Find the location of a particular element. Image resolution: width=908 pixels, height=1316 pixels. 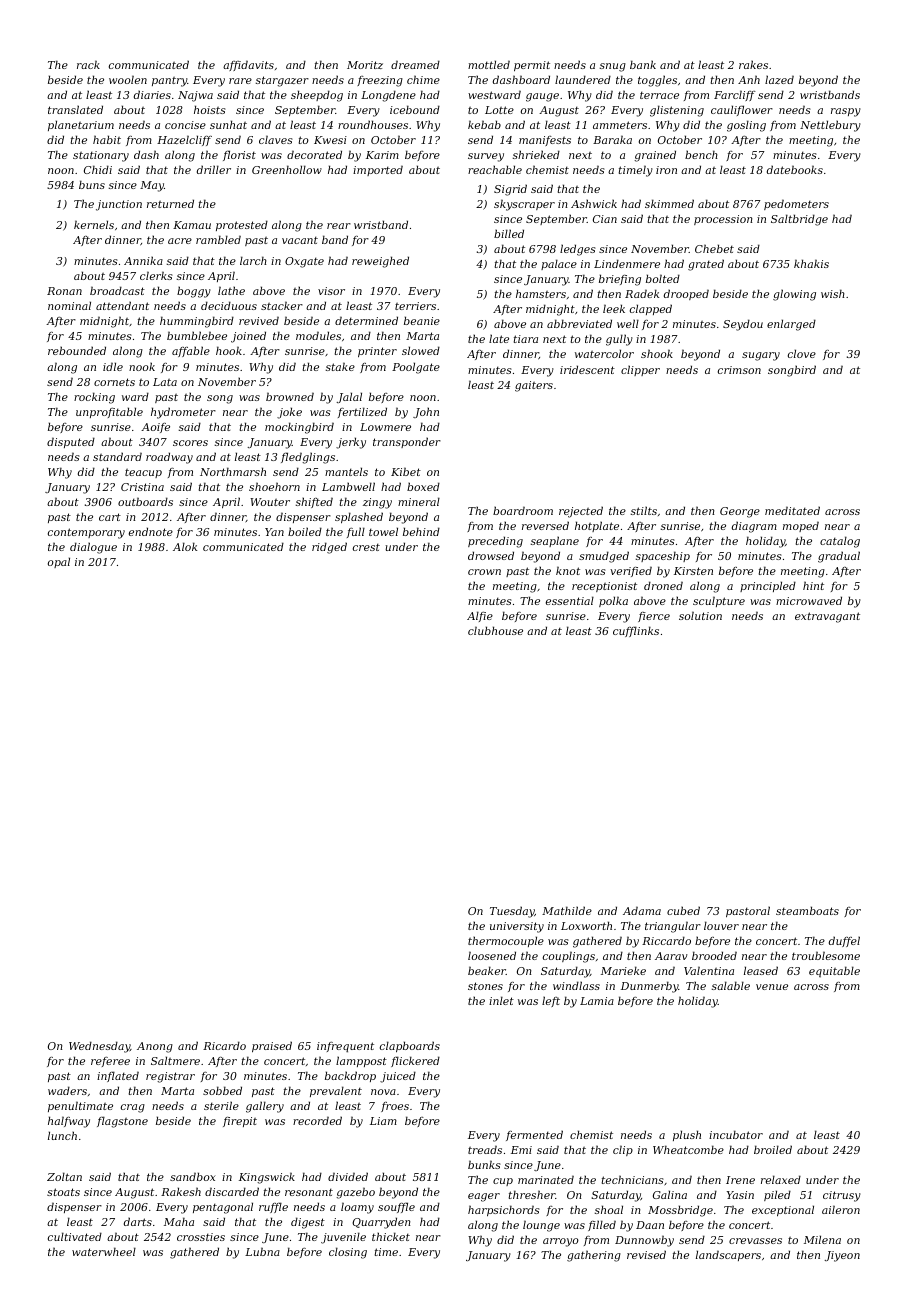

solution is located at coordinates (700, 615).
